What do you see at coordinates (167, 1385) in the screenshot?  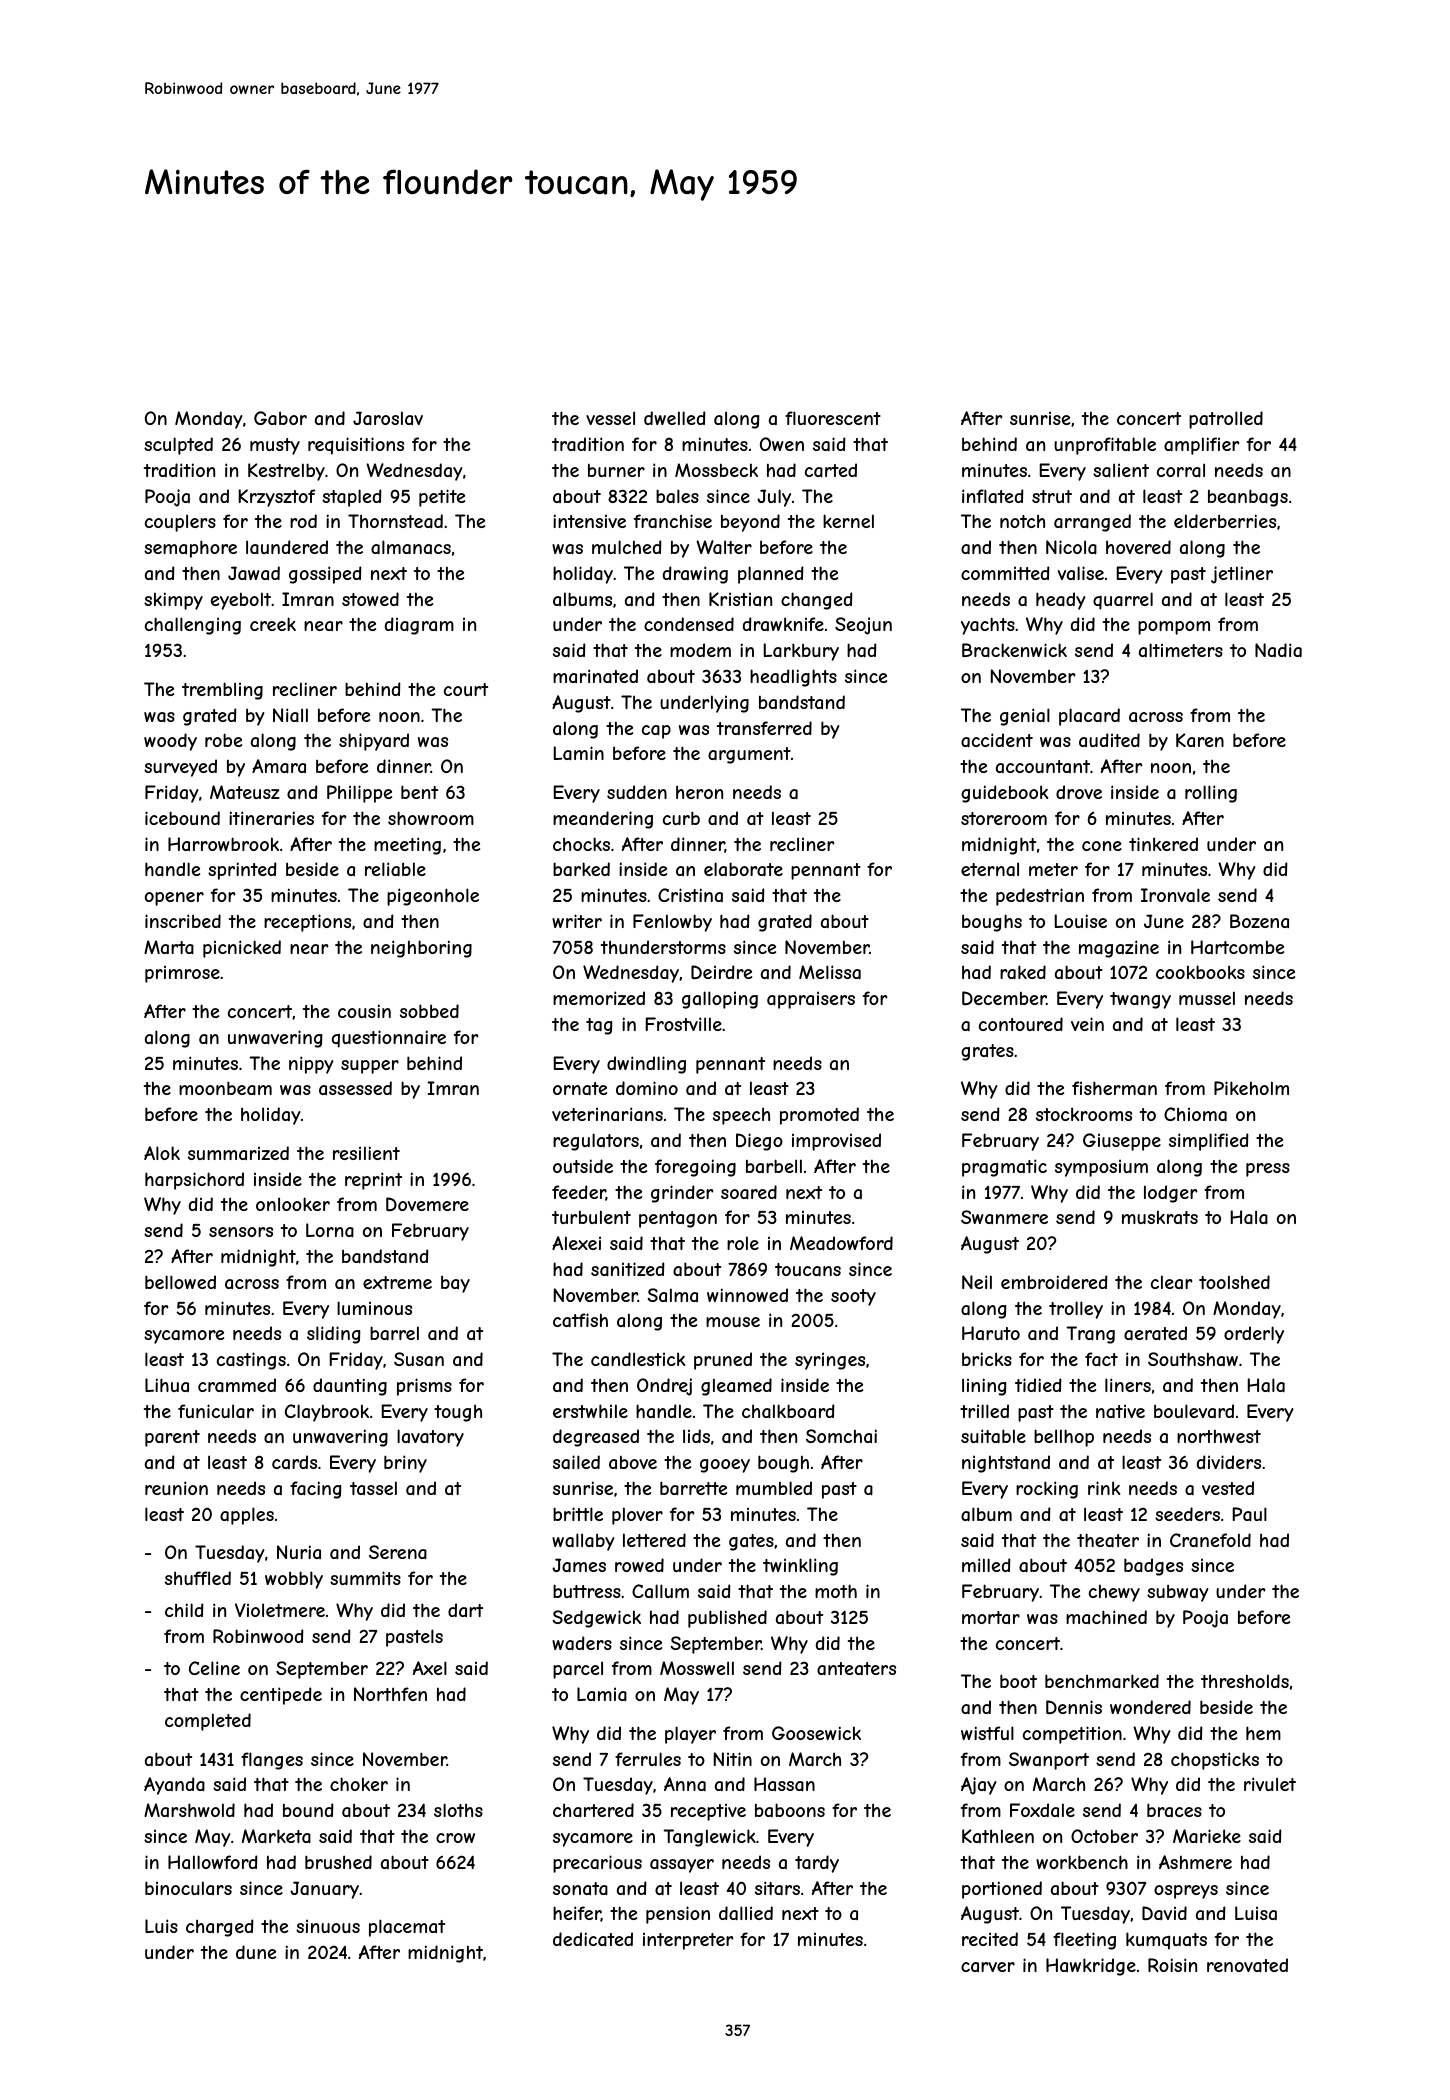 I see `Lihua` at bounding box center [167, 1385].
